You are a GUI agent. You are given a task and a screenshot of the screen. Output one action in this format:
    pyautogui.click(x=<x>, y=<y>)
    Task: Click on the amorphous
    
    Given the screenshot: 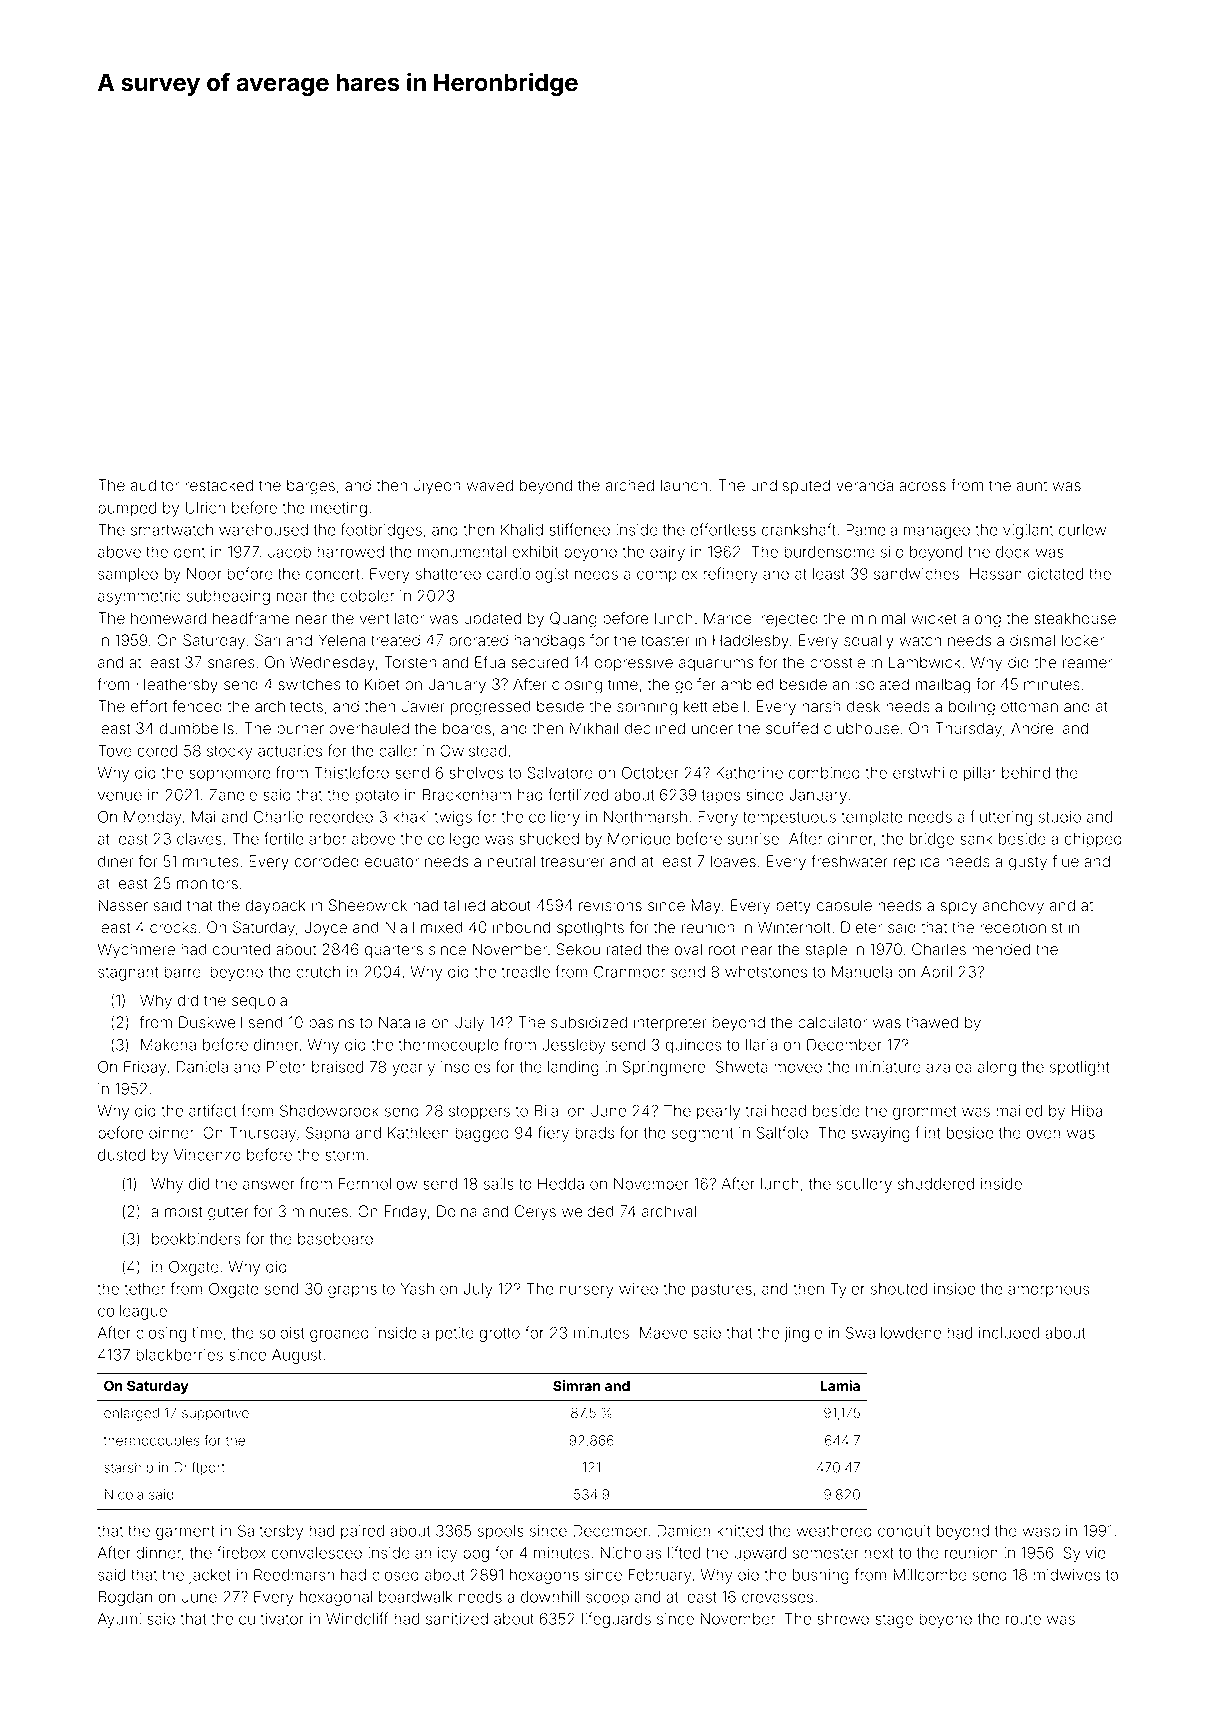 What is the action you would take?
    pyautogui.click(x=1049, y=1290)
